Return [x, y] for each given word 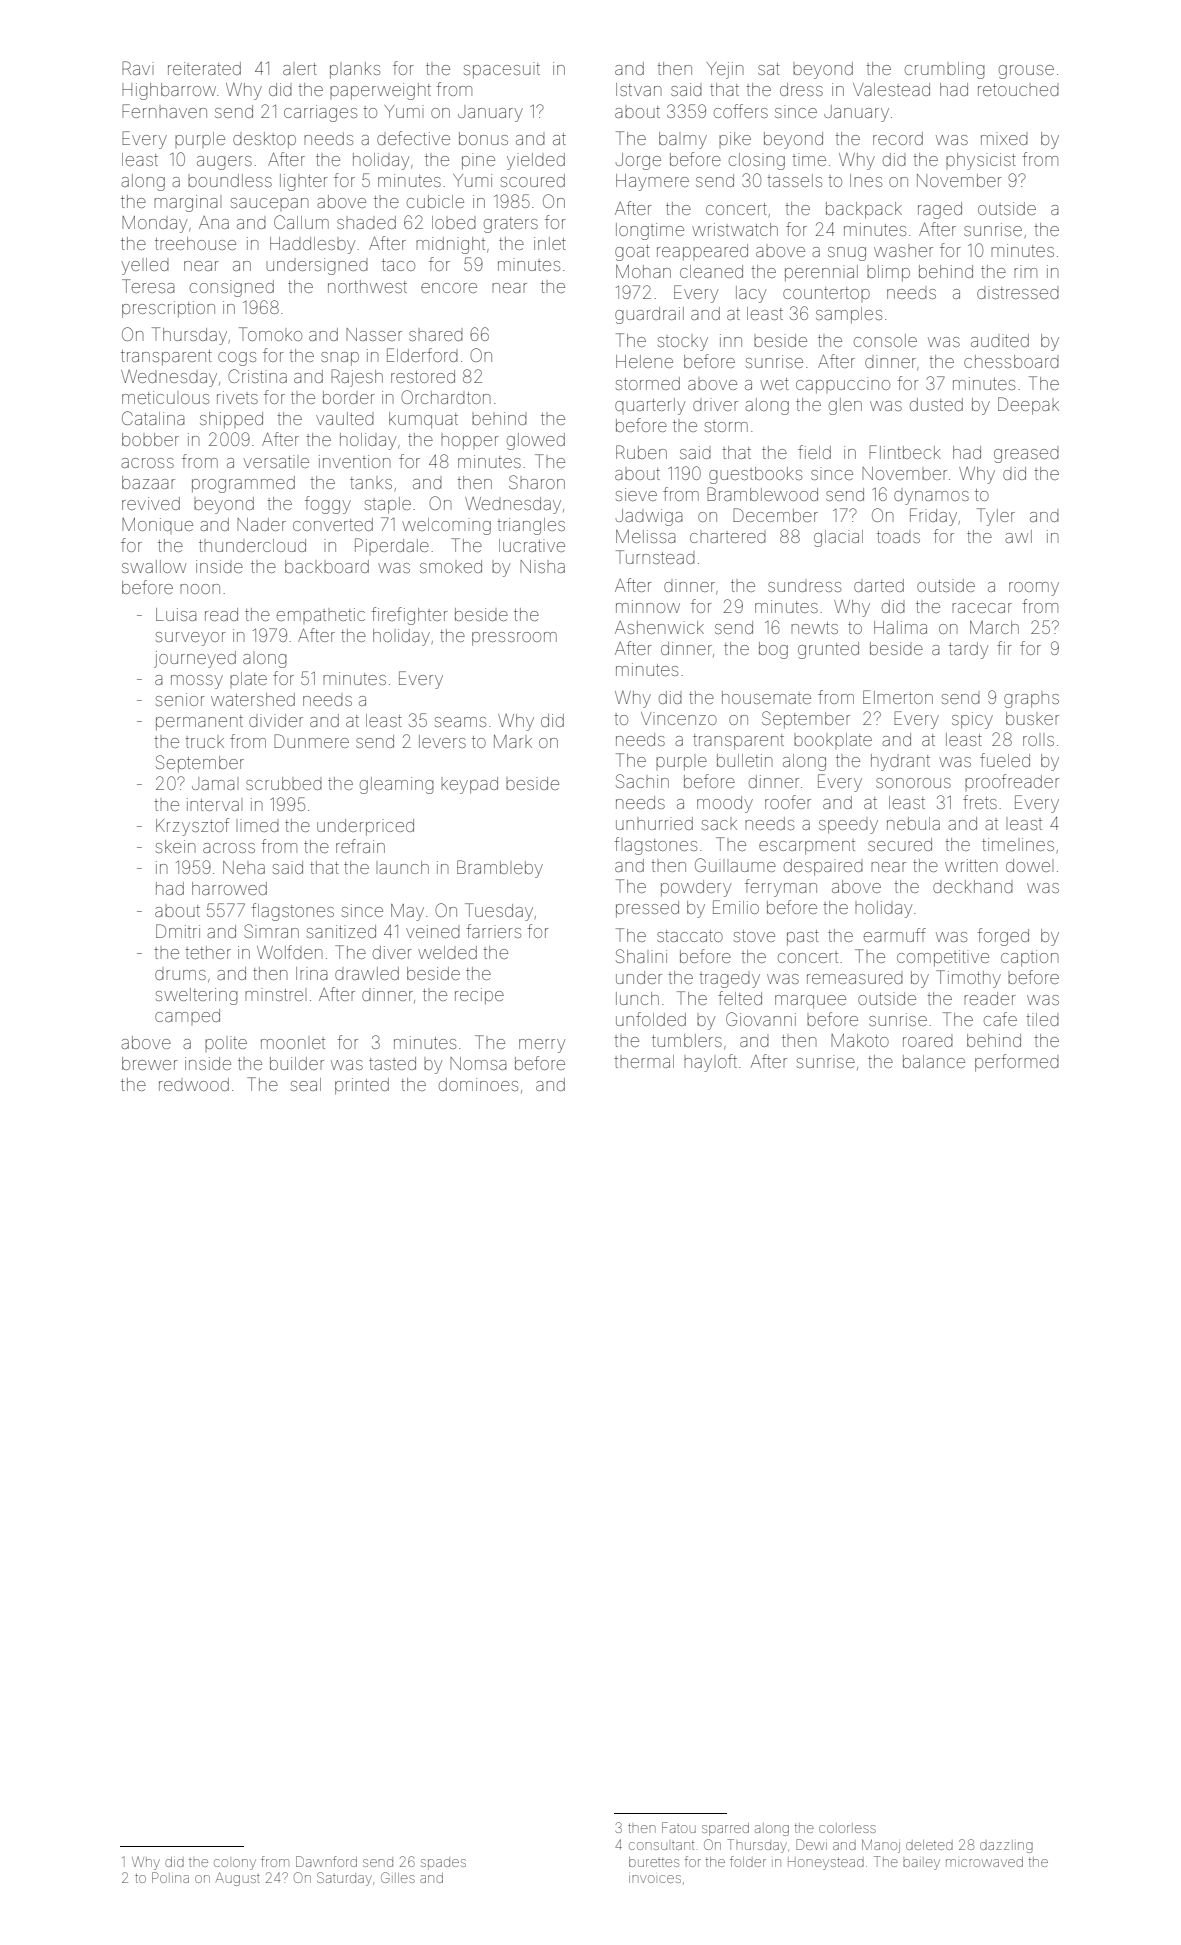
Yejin [725, 70]
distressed [1018, 292]
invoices [655, 1879]
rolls [1038, 741]
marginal [186, 203]
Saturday [344, 1879]
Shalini [641, 956]
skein [176, 846]
